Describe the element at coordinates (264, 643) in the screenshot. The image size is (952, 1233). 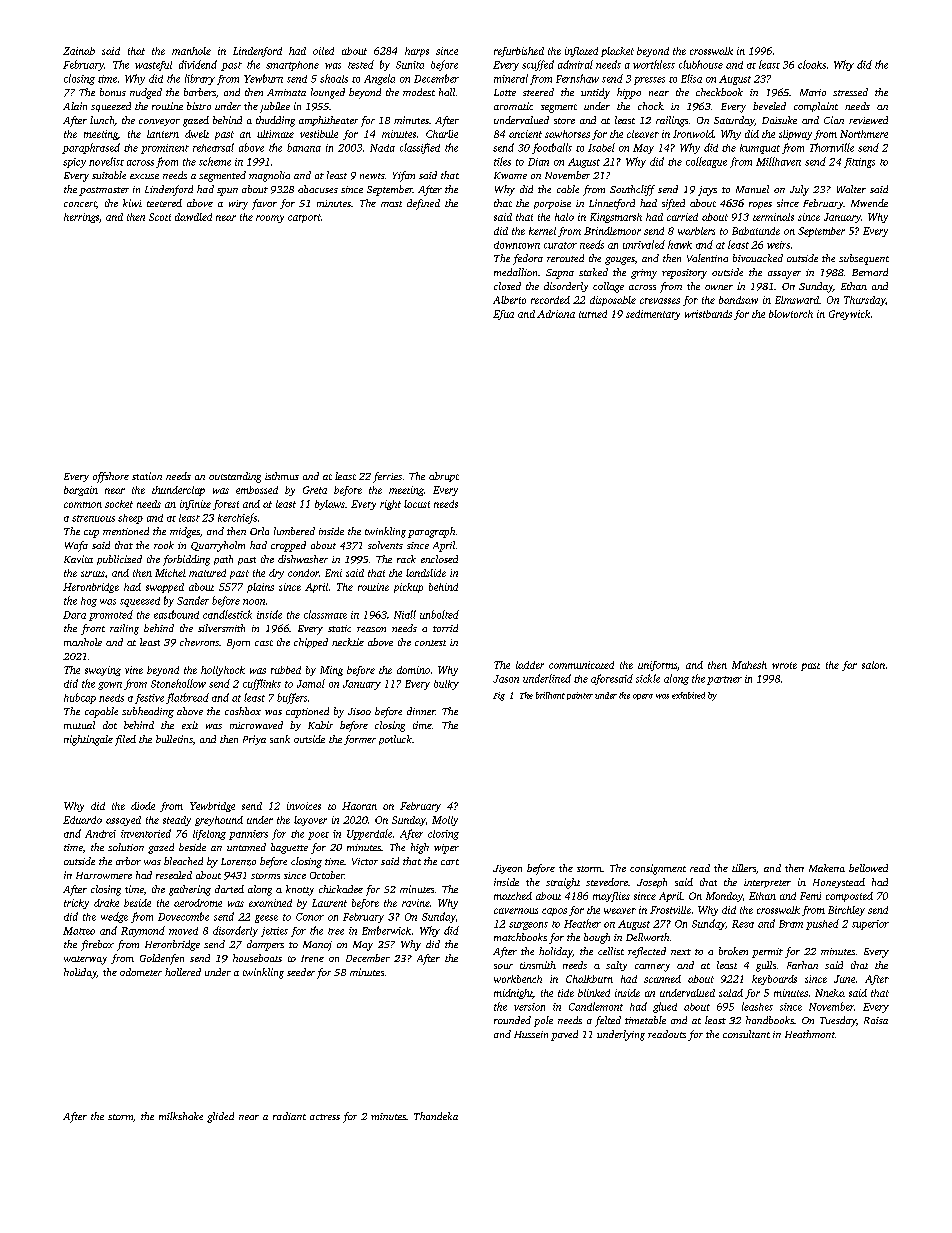
I see `cast` at that location.
